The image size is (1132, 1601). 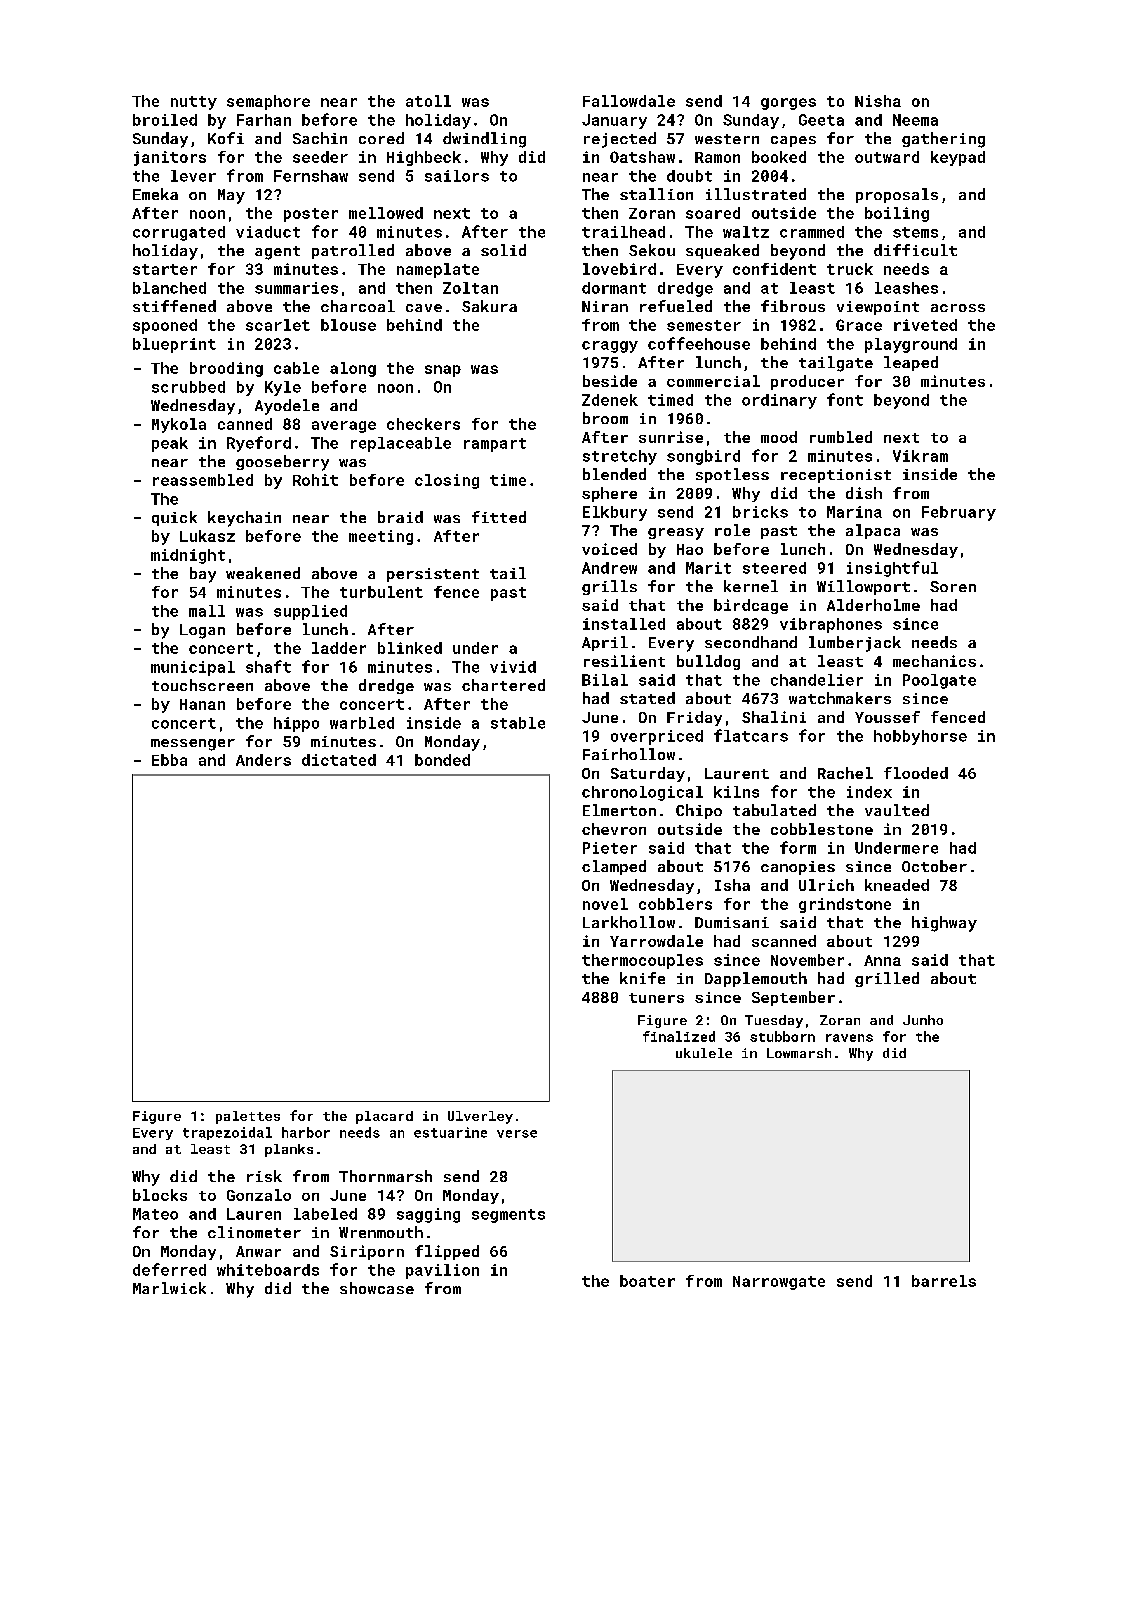 I want to click on palettes, so click(x=248, y=1117).
